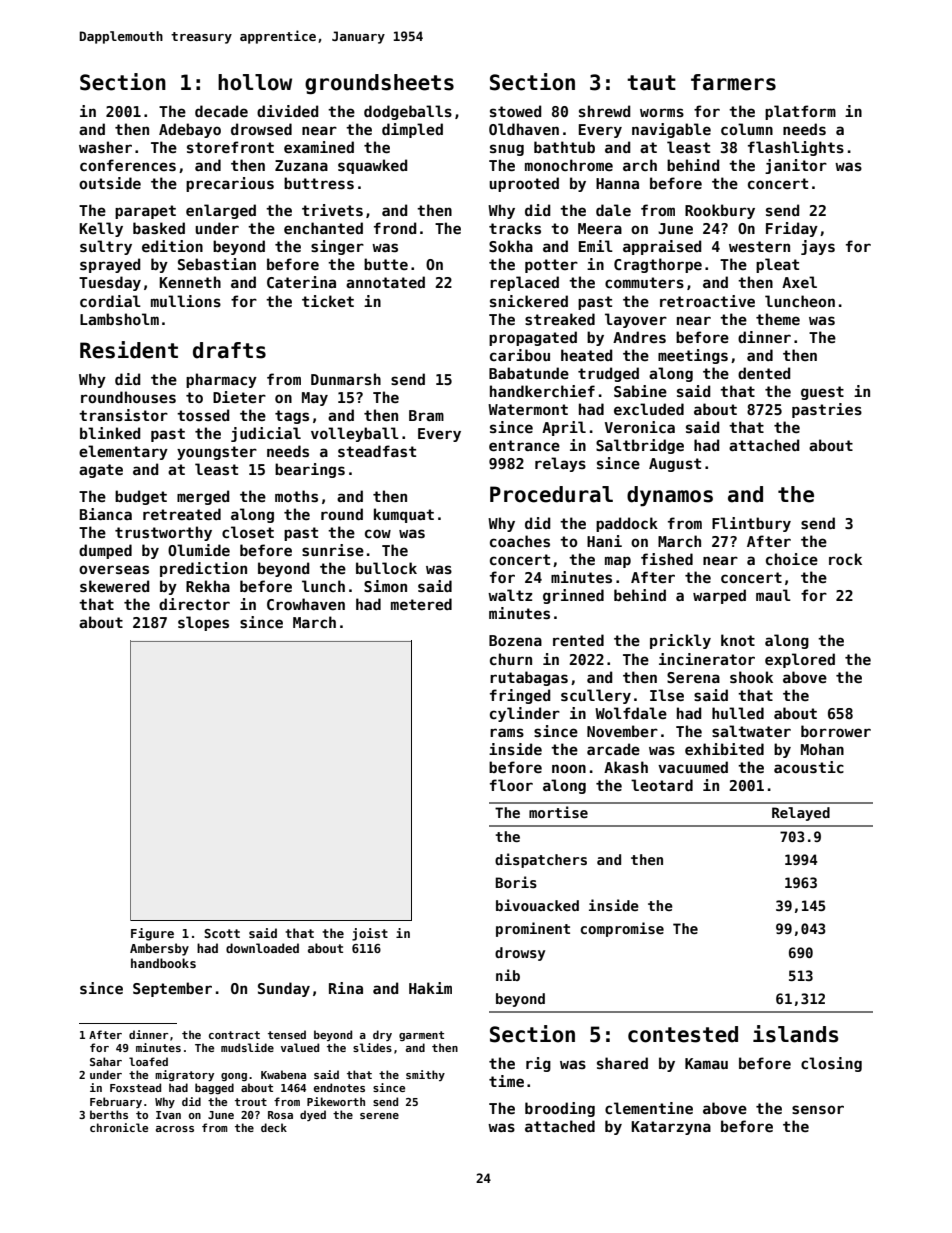 The image size is (952, 1233). Describe the element at coordinates (520, 541) in the page. I see `coaches` at that location.
